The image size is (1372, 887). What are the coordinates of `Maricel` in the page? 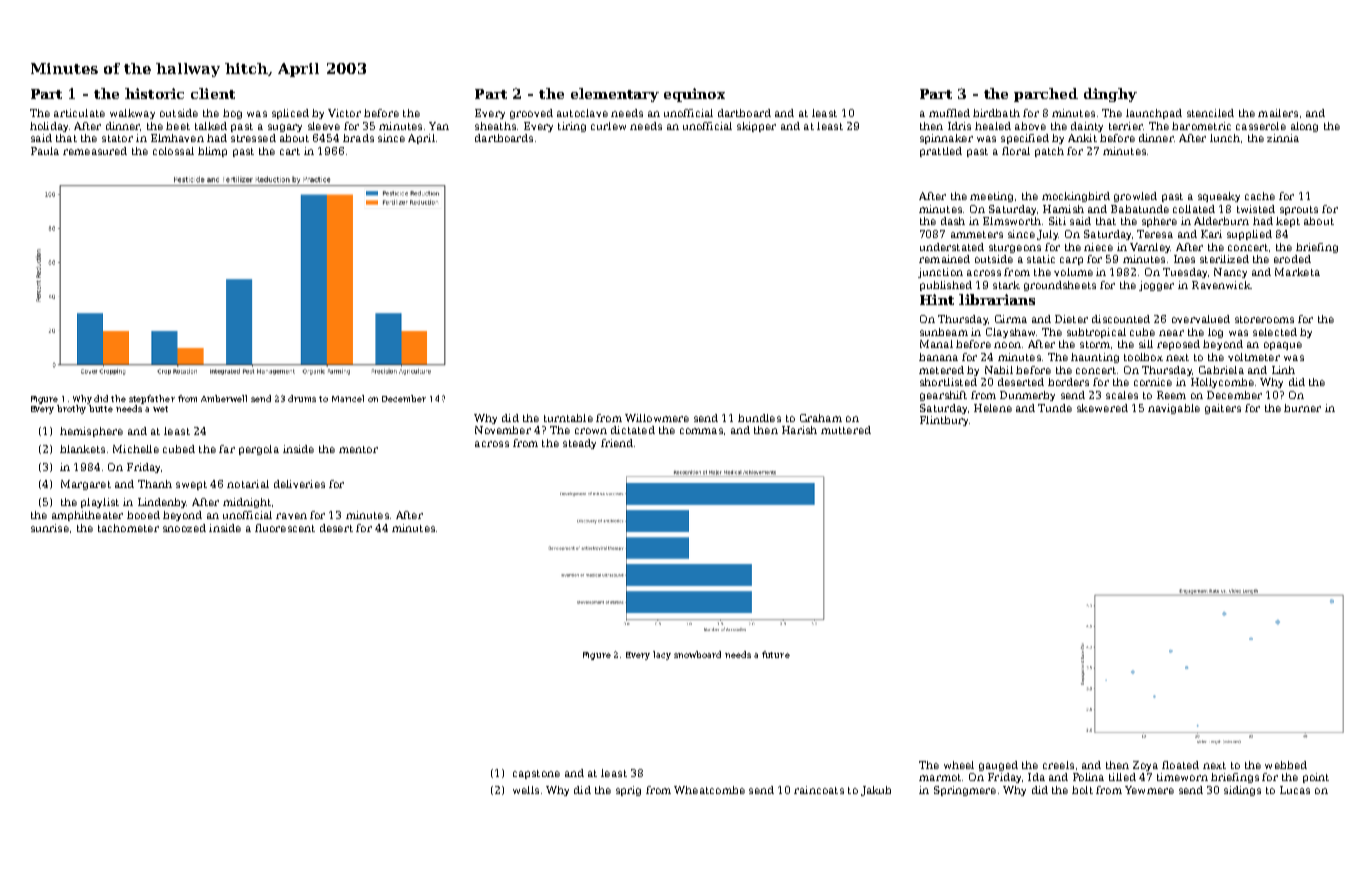 It's located at (348, 398).
